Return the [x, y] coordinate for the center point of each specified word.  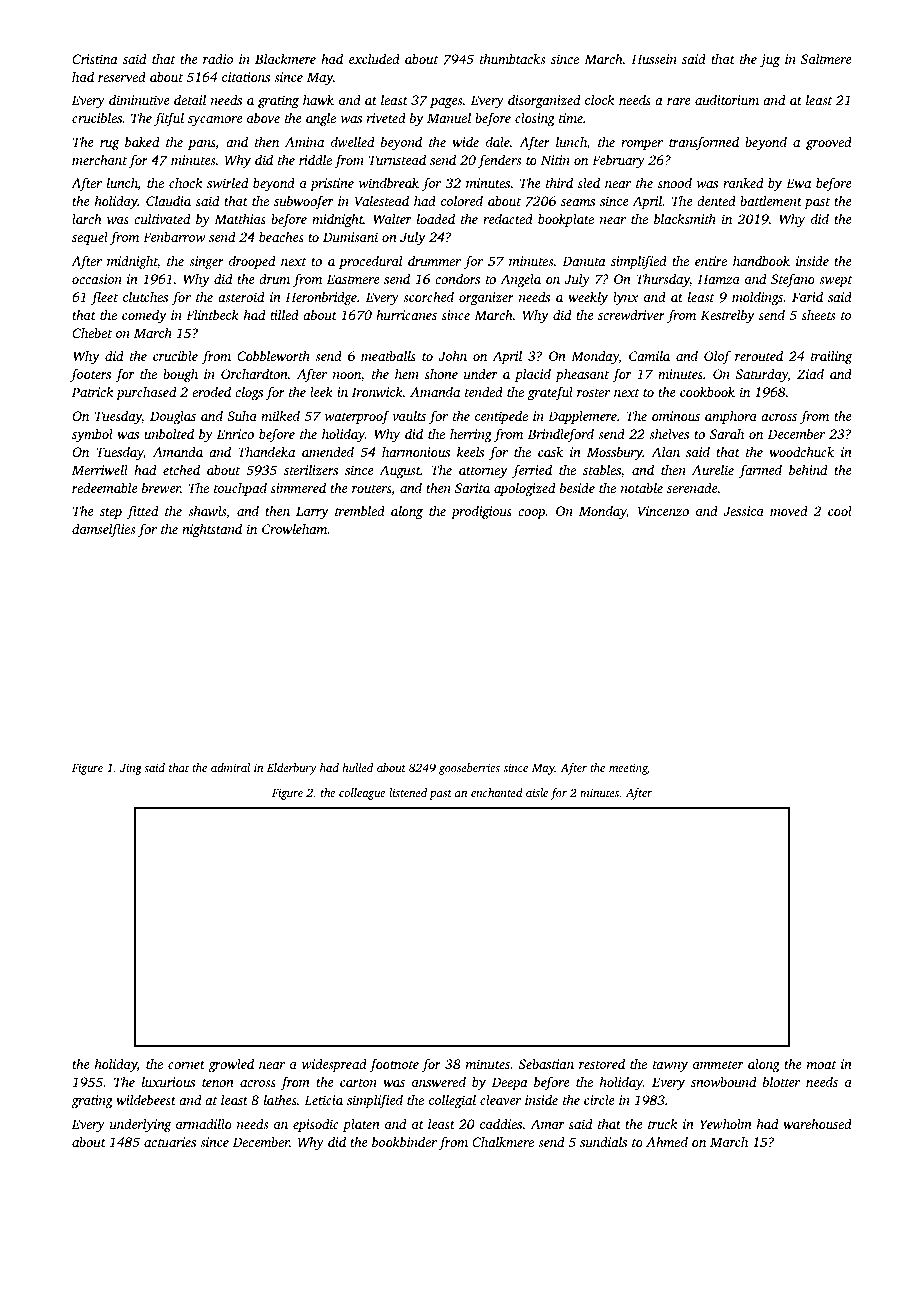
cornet [186, 1065]
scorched [428, 296]
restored [602, 1063]
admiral [230, 767]
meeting [628, 769]
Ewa [798, 183]
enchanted [497, 792]
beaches [281, 236]
